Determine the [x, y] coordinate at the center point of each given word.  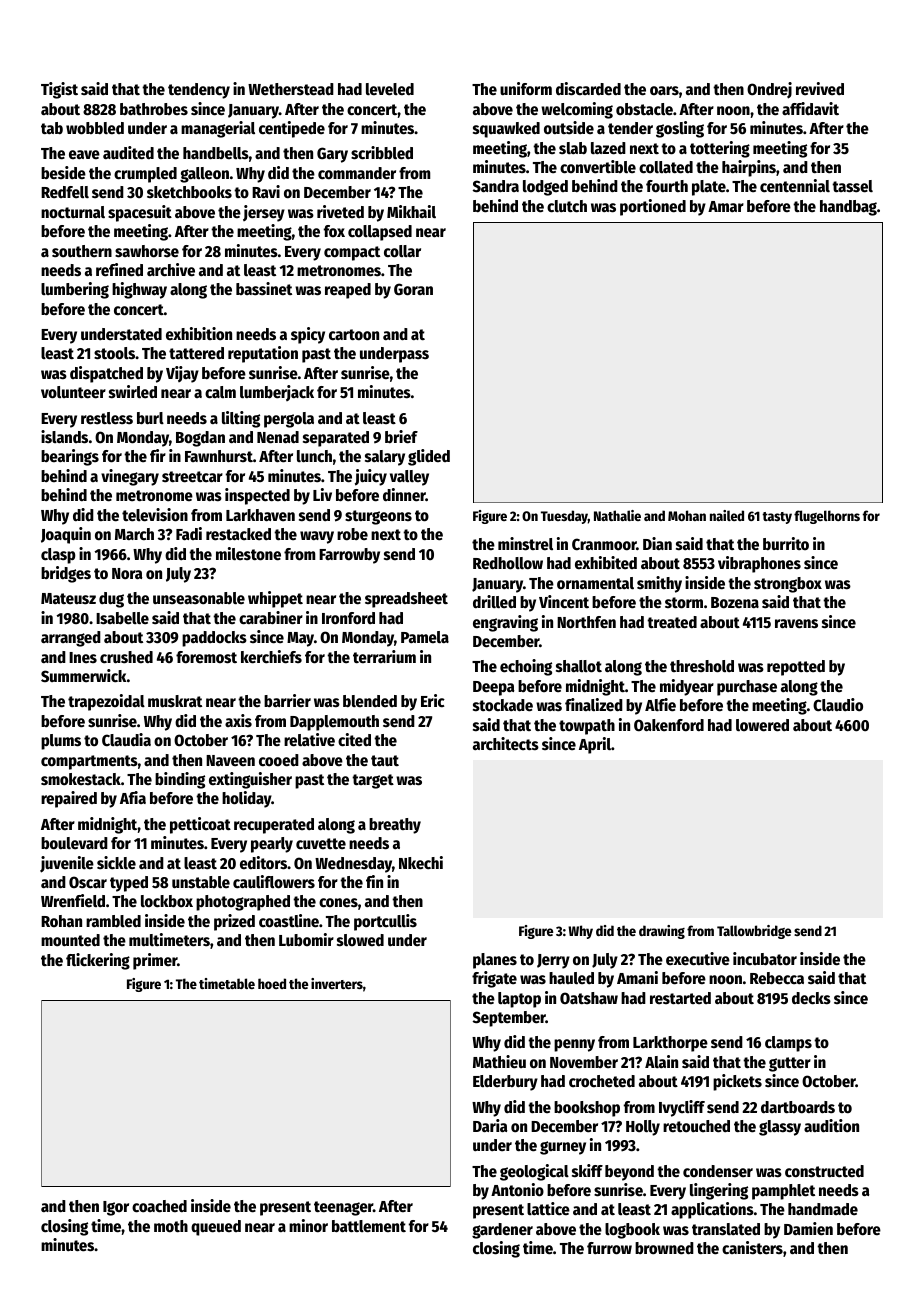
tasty [777, 518]
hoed [272, 983]
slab [573, 148]
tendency [199, 91]
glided [429, 457]
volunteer [73, 392]
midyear [687, 687]
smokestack [81, 779]
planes [495, 961]
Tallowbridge [754, 932]
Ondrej [769, 90]
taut [385, 760]
